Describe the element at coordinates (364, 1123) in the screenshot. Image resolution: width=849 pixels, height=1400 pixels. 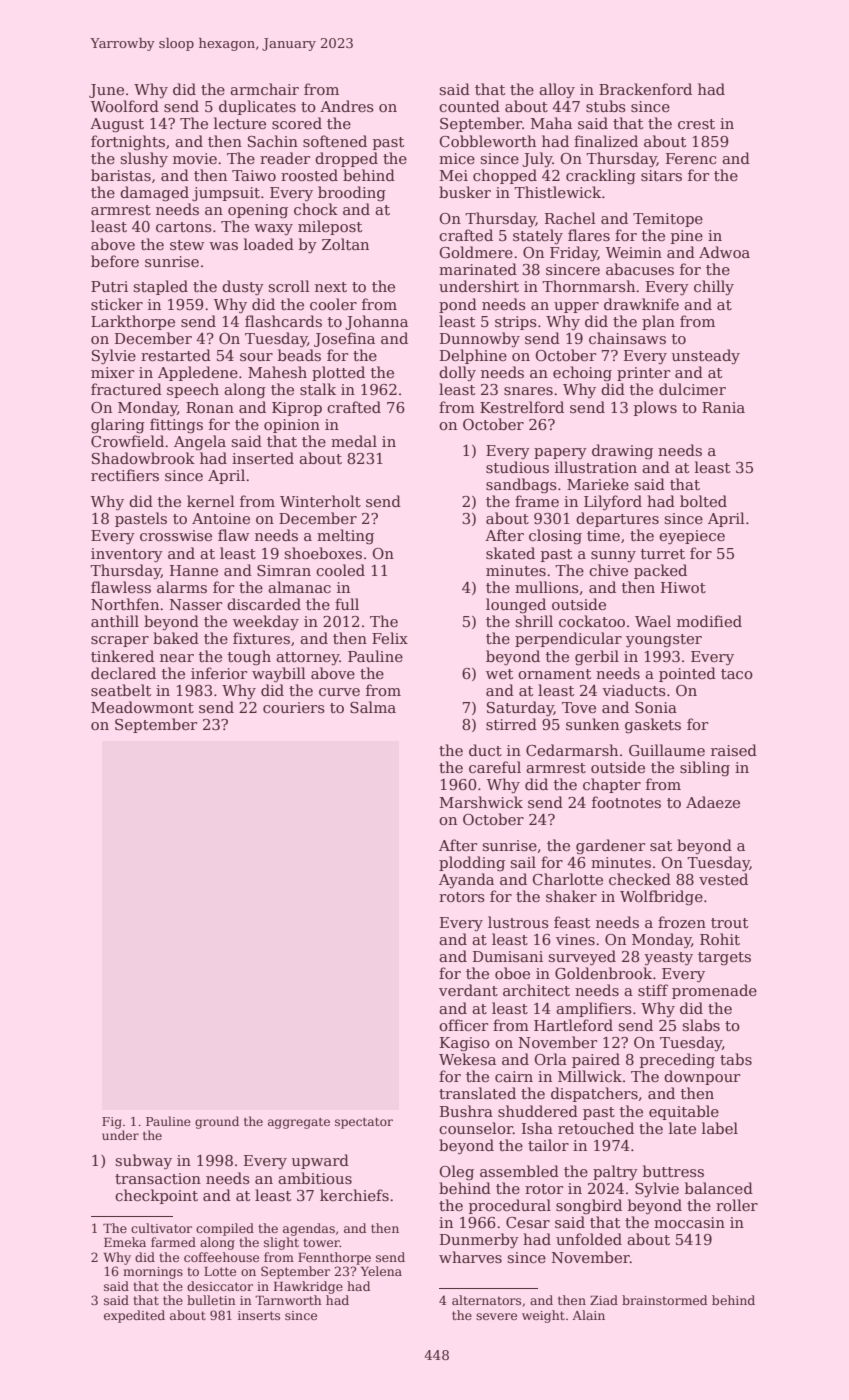
I see `spectator` at that location.
